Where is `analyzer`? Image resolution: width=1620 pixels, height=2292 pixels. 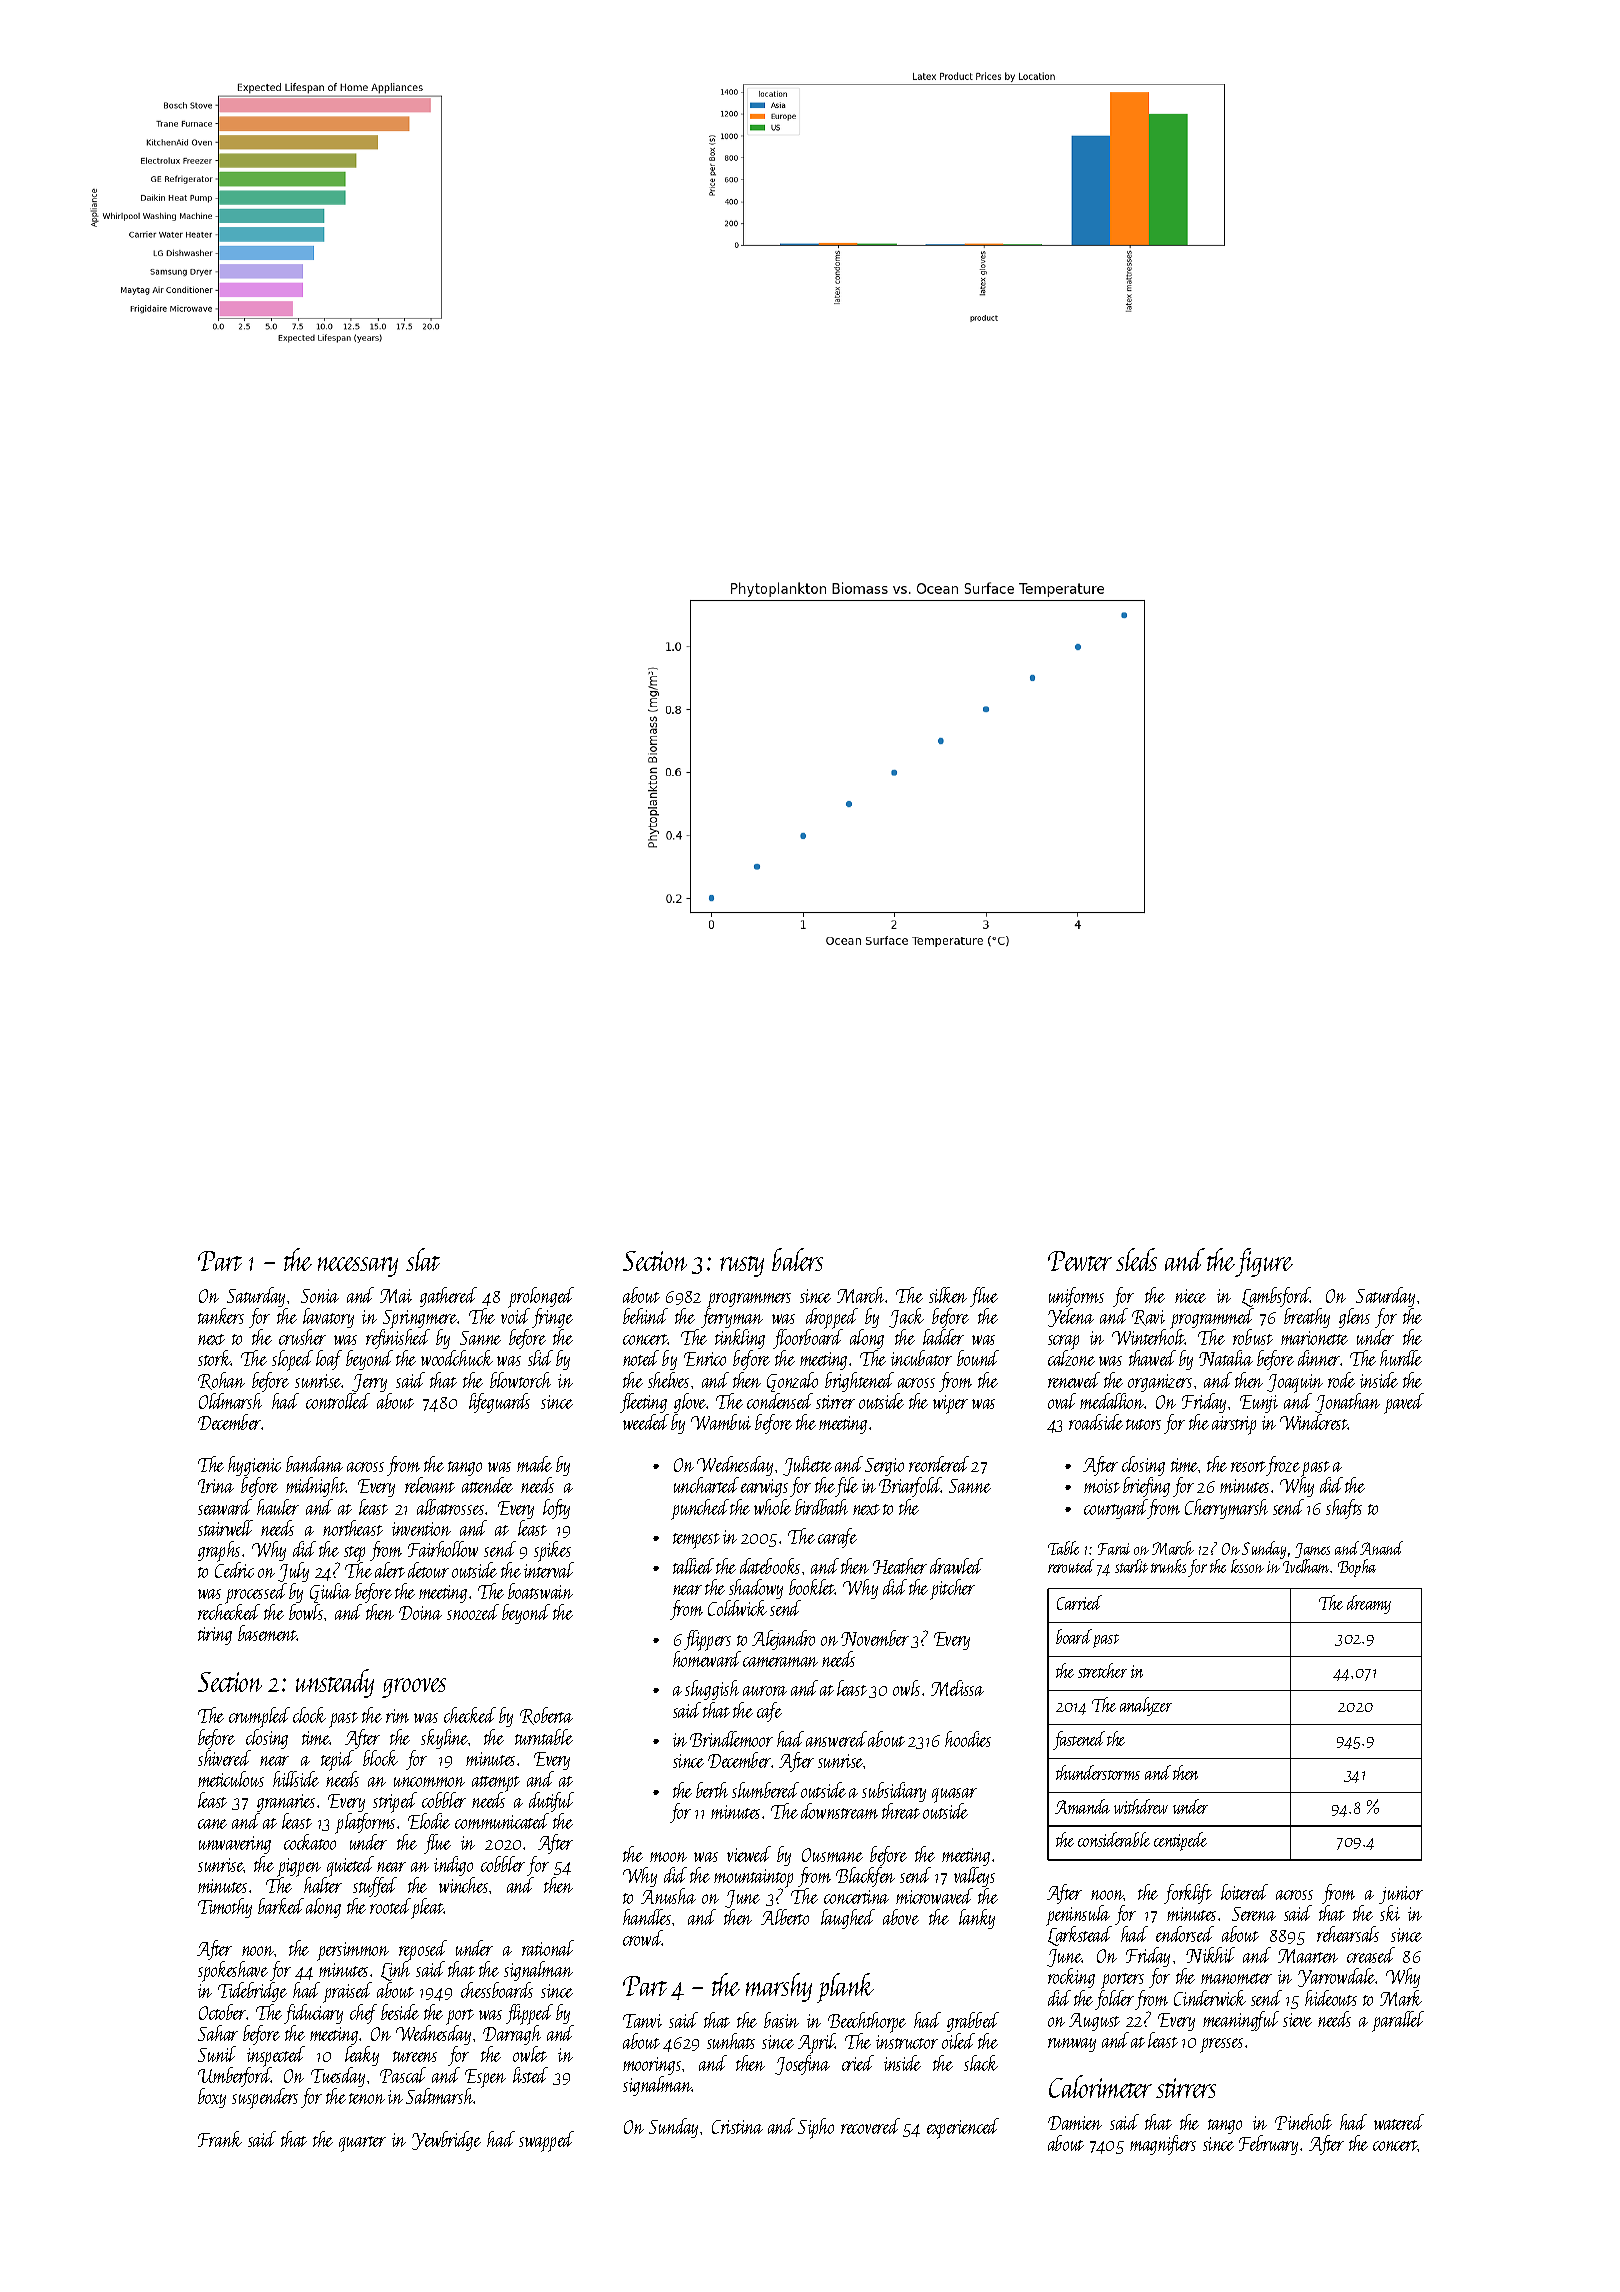
analyzer is located at coordinates (1146, 1706).
